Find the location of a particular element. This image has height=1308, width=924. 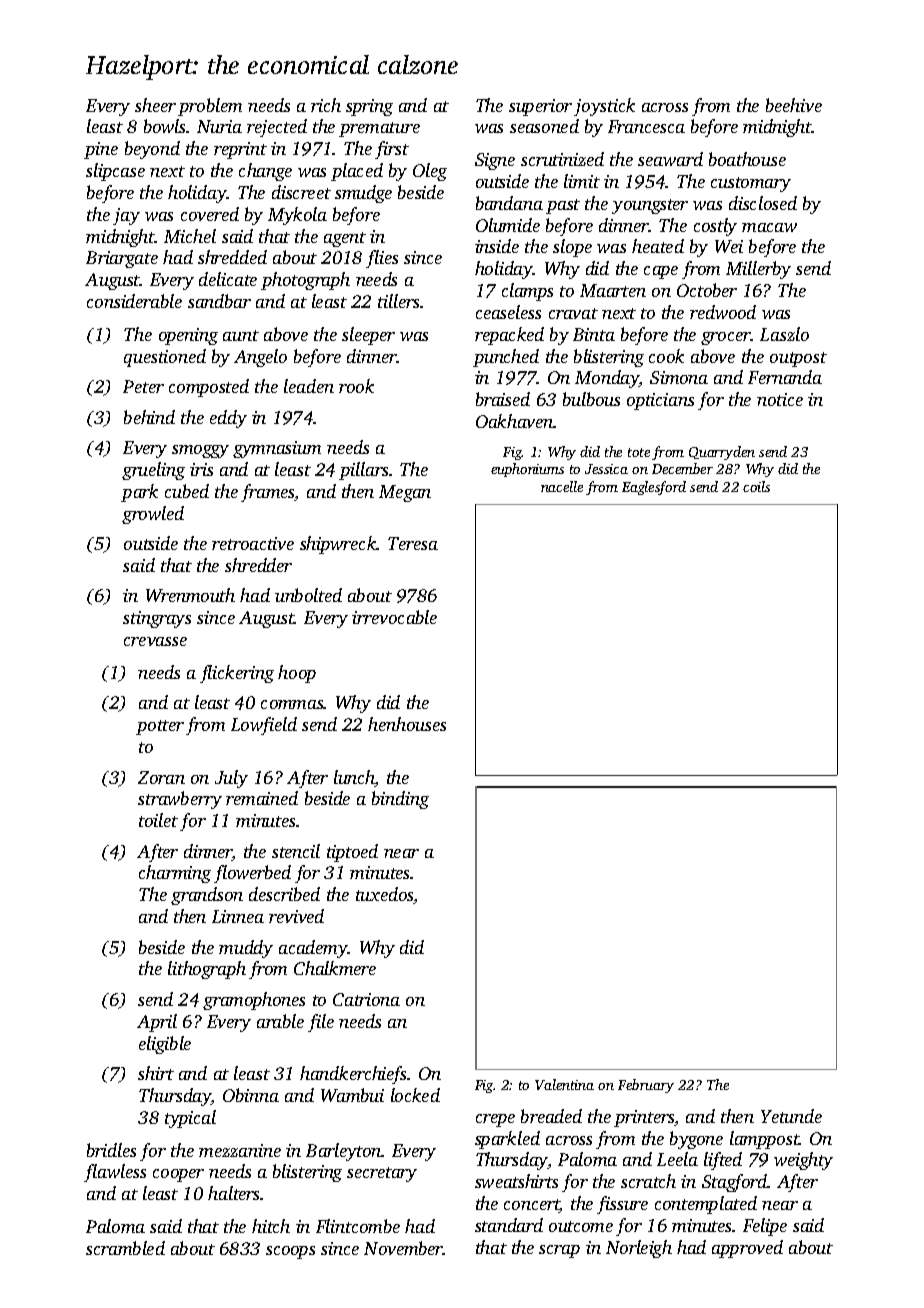

scrambled is located at coordinates (125, 1248).
